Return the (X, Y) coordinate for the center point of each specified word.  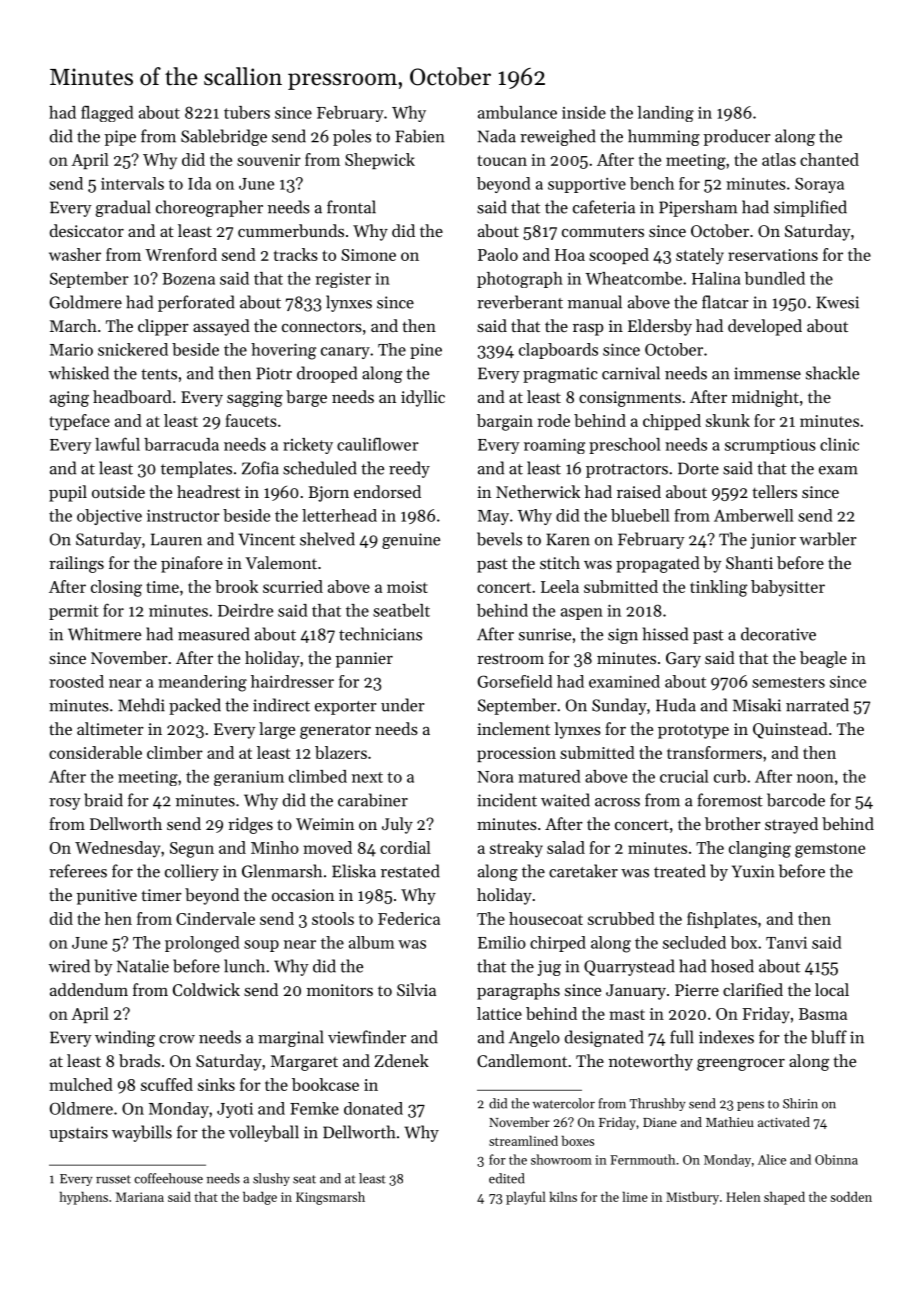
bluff (829, 1037)
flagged (107, 113)
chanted (829, 159)
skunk (728, 420)
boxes (578, 1140)
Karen (568, 539)
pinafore (192, 564)
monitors (340, 990)
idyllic (423, 398)
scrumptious (770, 446)
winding (125, 1038)
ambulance (517, 112)
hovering (283, 351)
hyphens (84, 1198)
